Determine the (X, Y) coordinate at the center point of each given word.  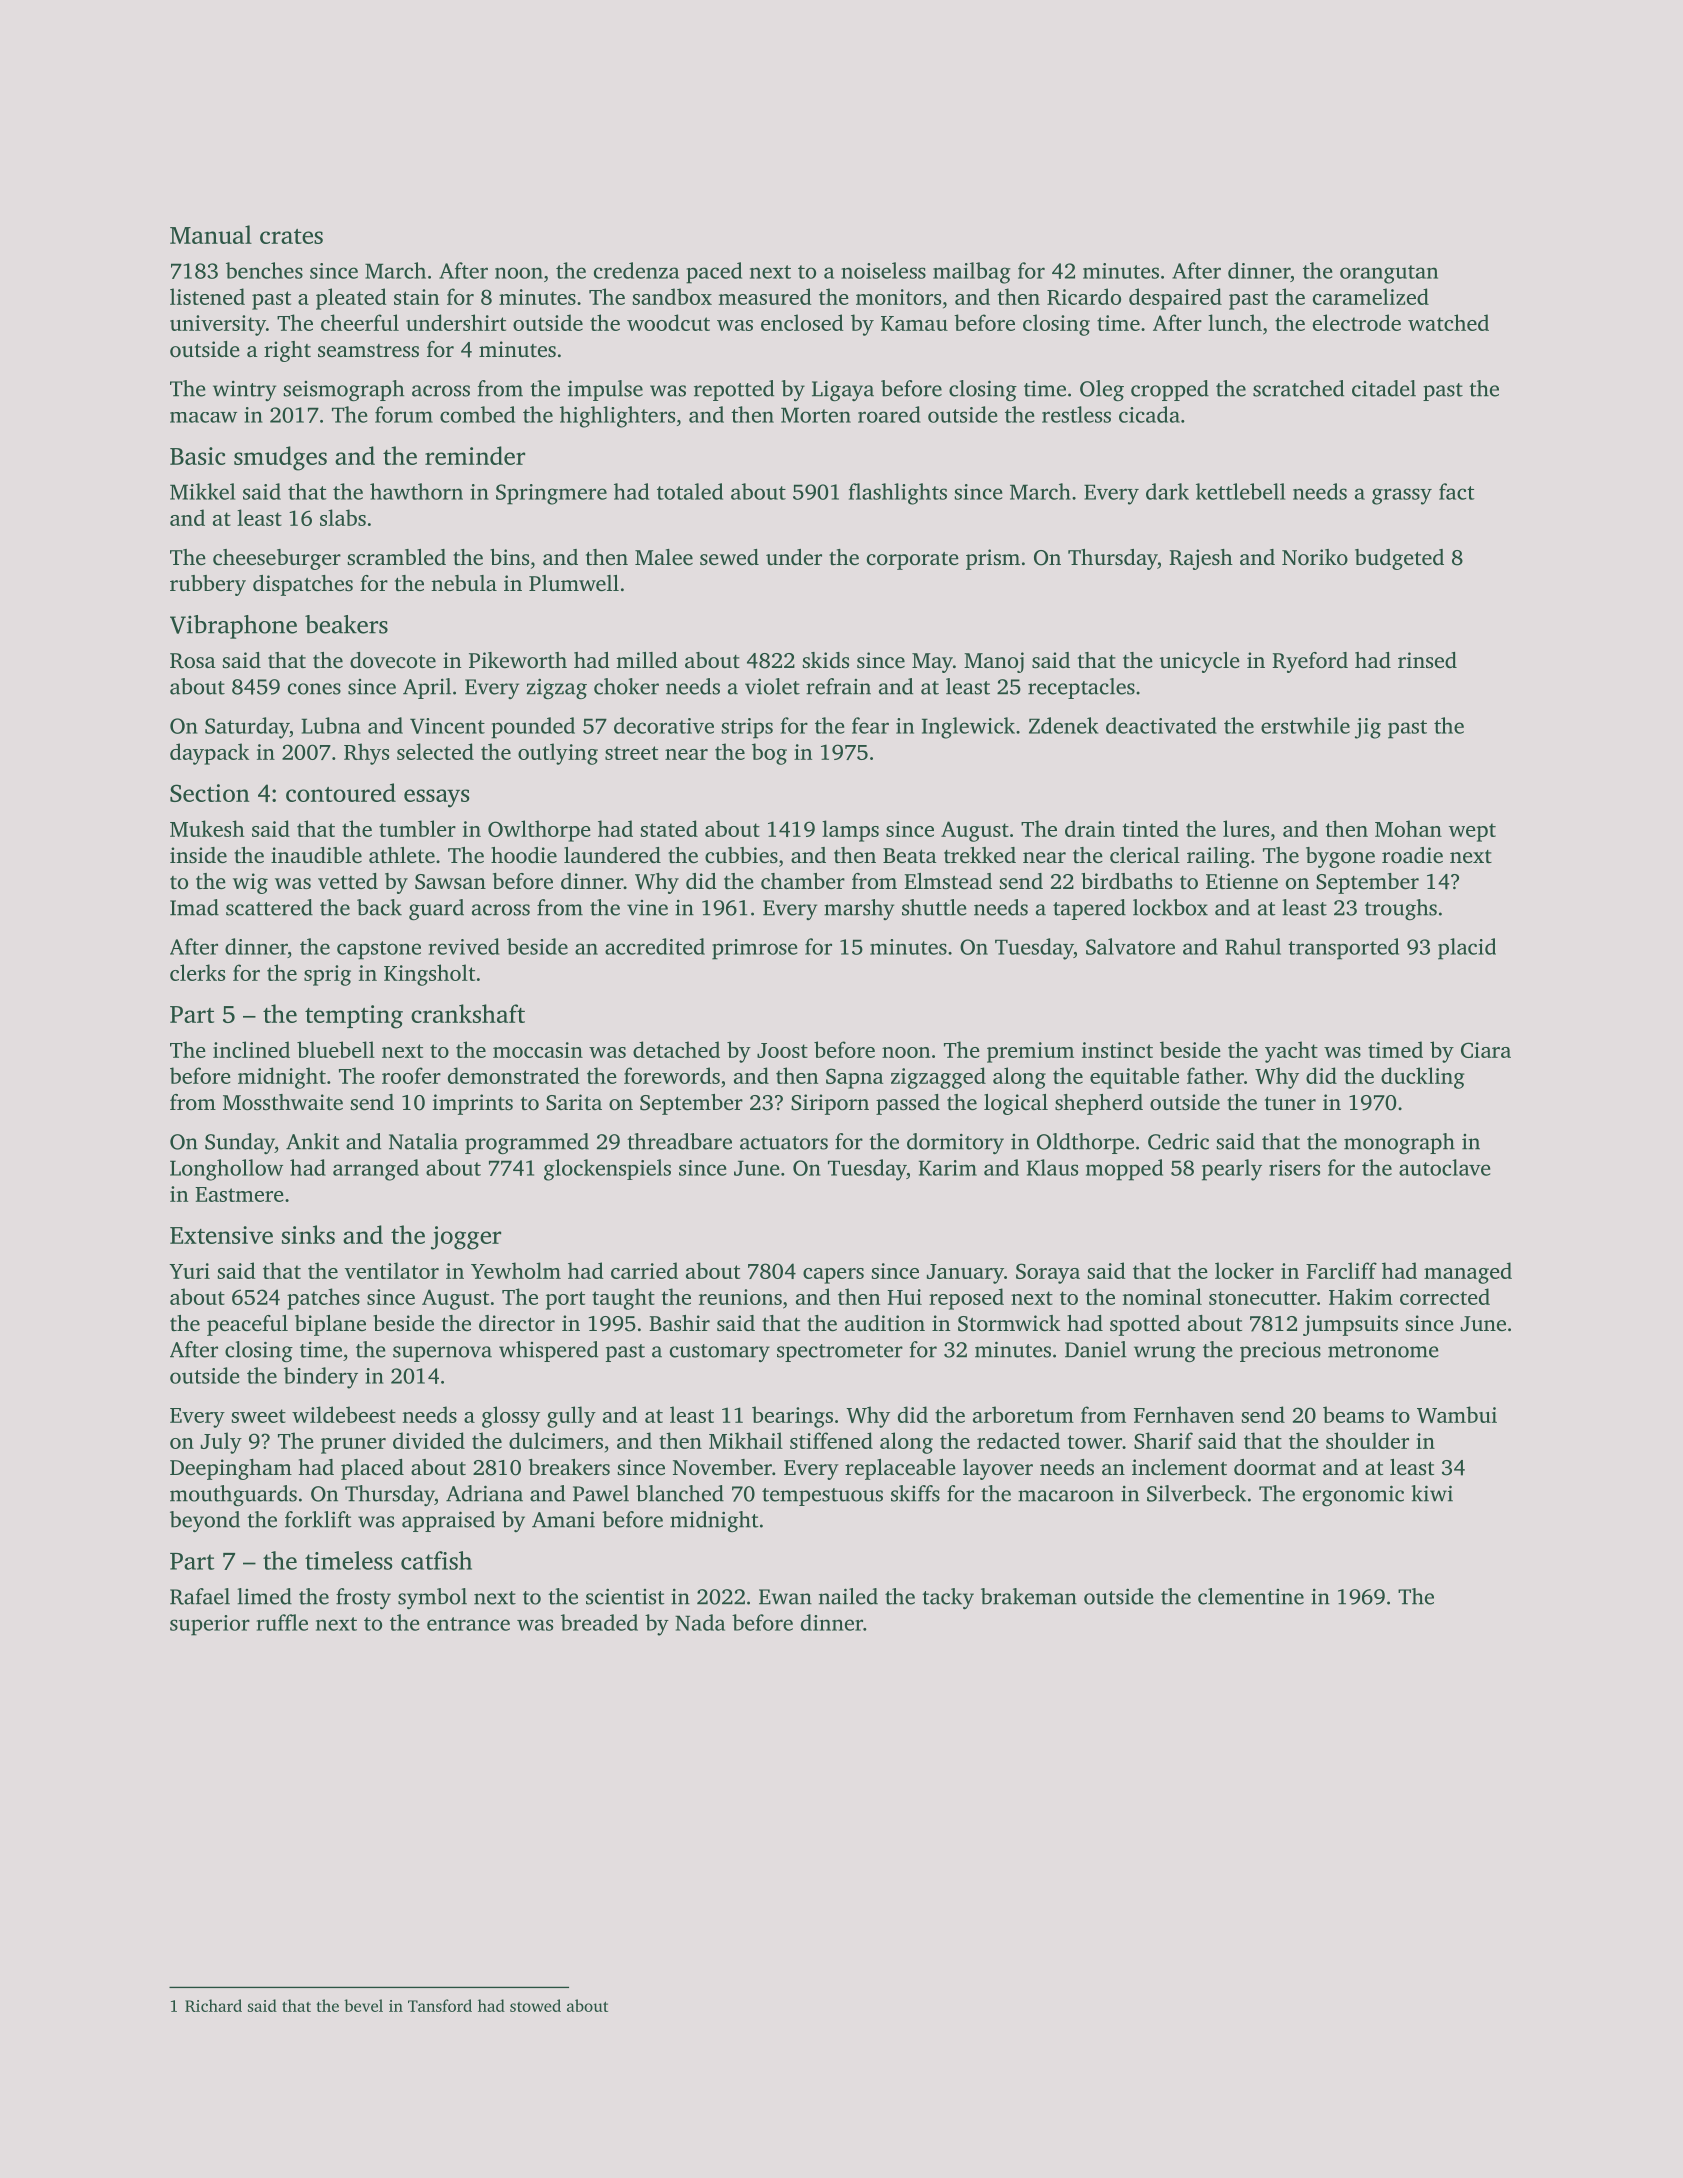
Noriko (1315, 557)
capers (833, 1276)
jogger (466, 1238)
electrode (1357, 322)
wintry (244, 391)
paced (714, 273)
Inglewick (968, 728)
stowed (535, 2005)
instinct (1117, 1050)
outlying (558, 754)
